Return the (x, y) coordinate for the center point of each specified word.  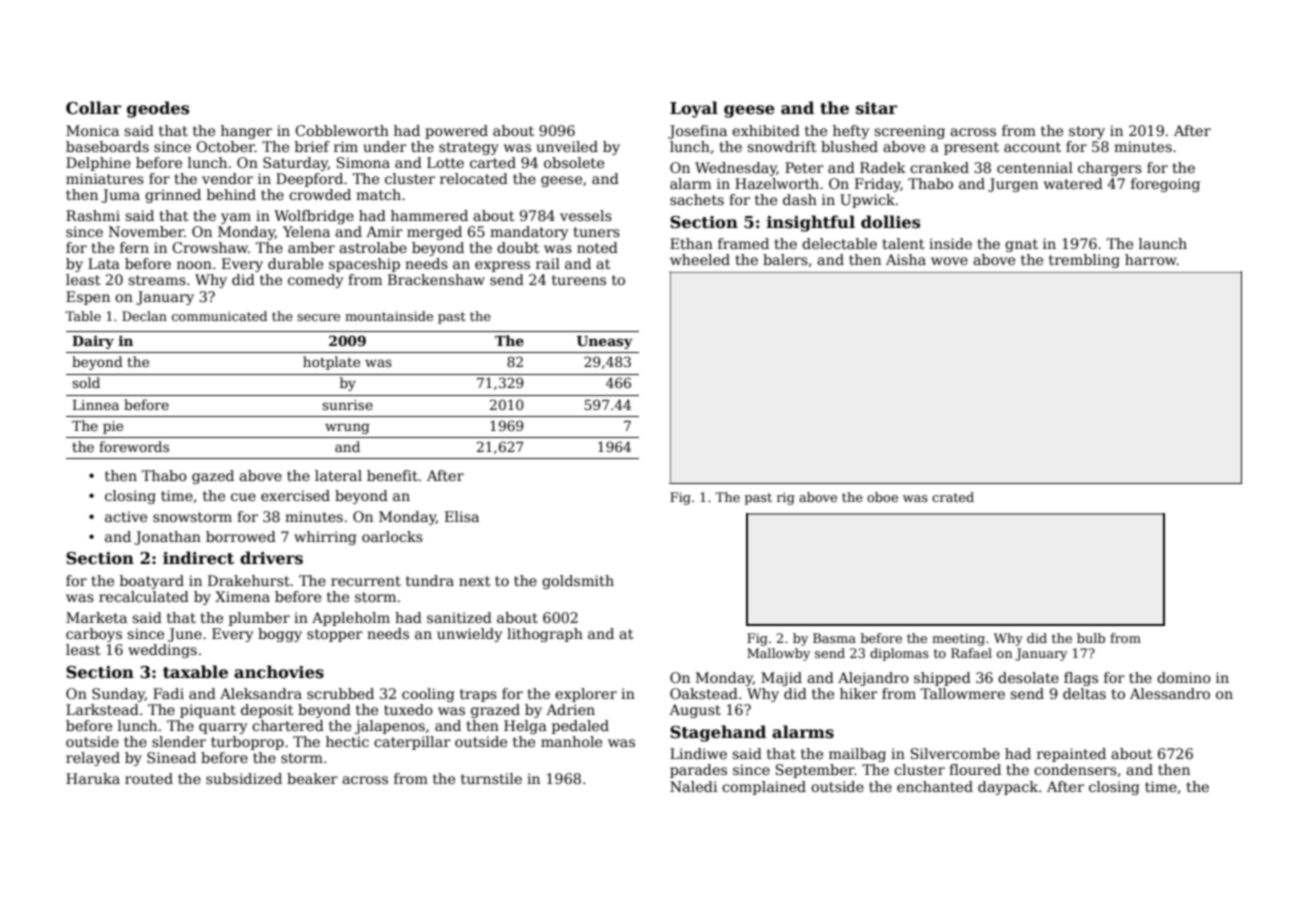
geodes (158, 109)
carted (493, 162)
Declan (144, 316)
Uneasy (605, 342)
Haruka (93, 778)
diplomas (899, 654)
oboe (882, 497)
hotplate (331, 363)
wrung (347, 428)
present (971, 148)
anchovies (279, 672)
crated (953, 497)
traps (478, 695)
